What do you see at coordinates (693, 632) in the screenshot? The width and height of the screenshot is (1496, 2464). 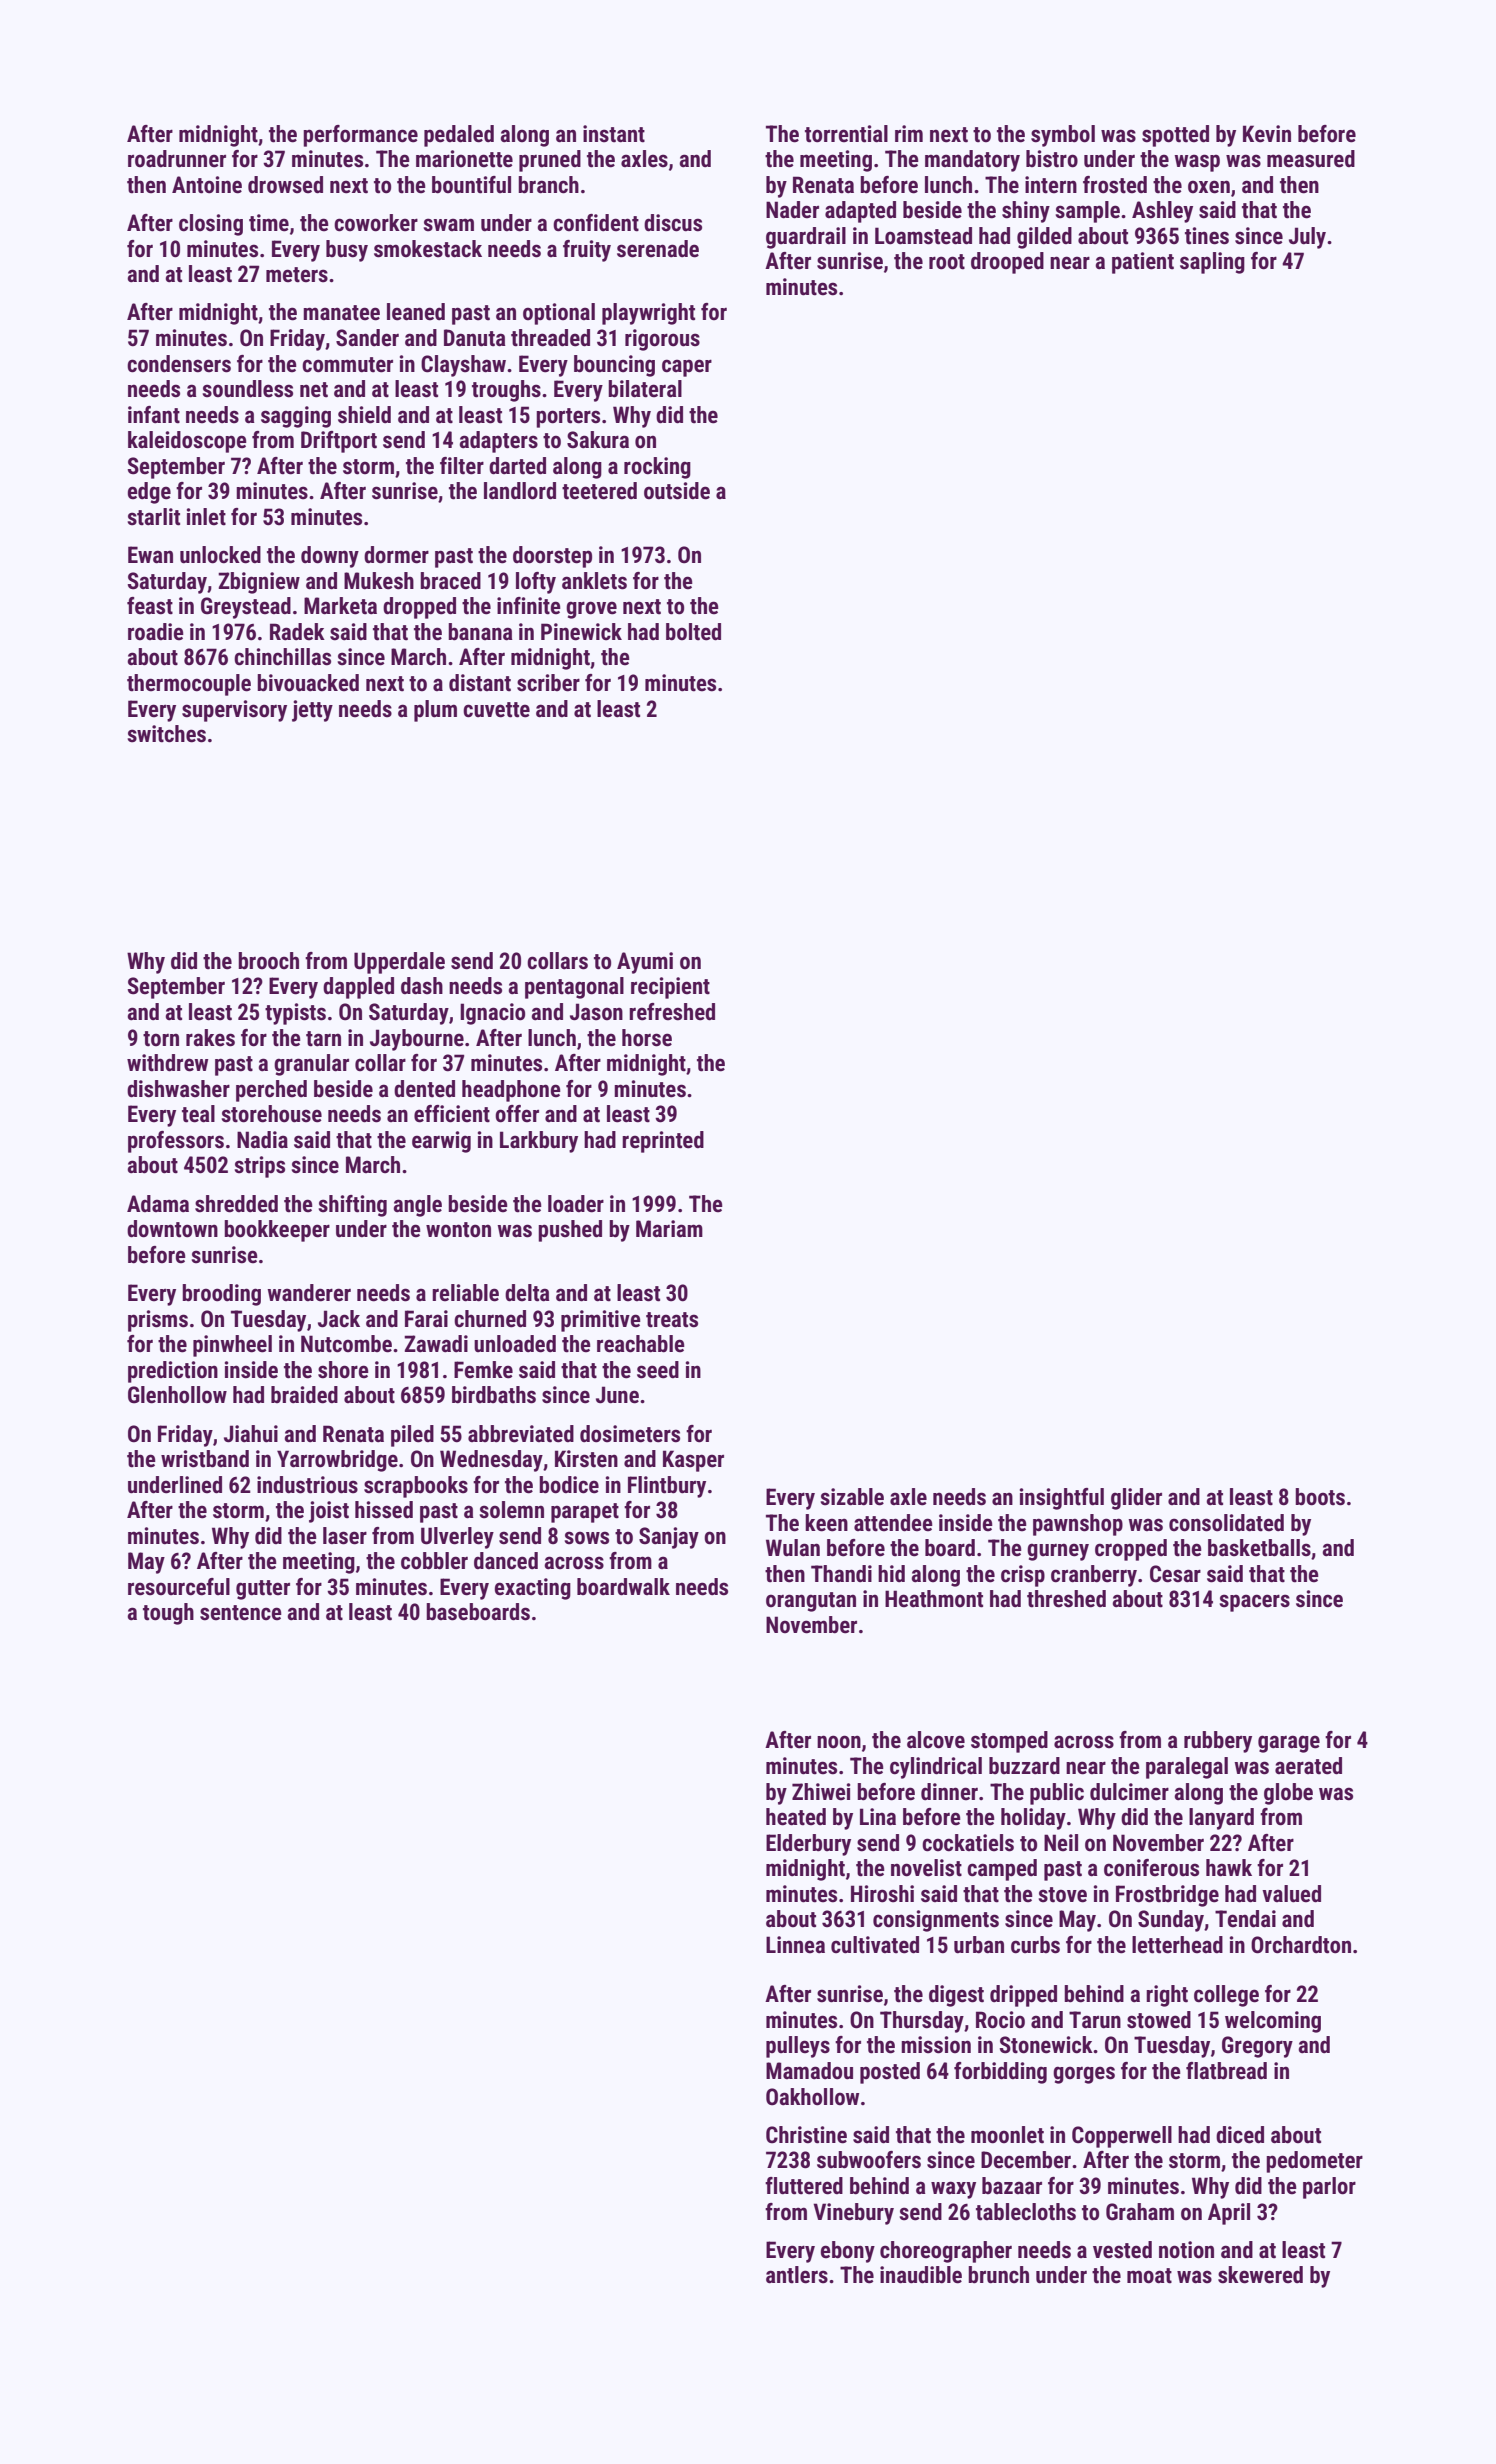 I see `bolted` at bounding box center [693, 632].
